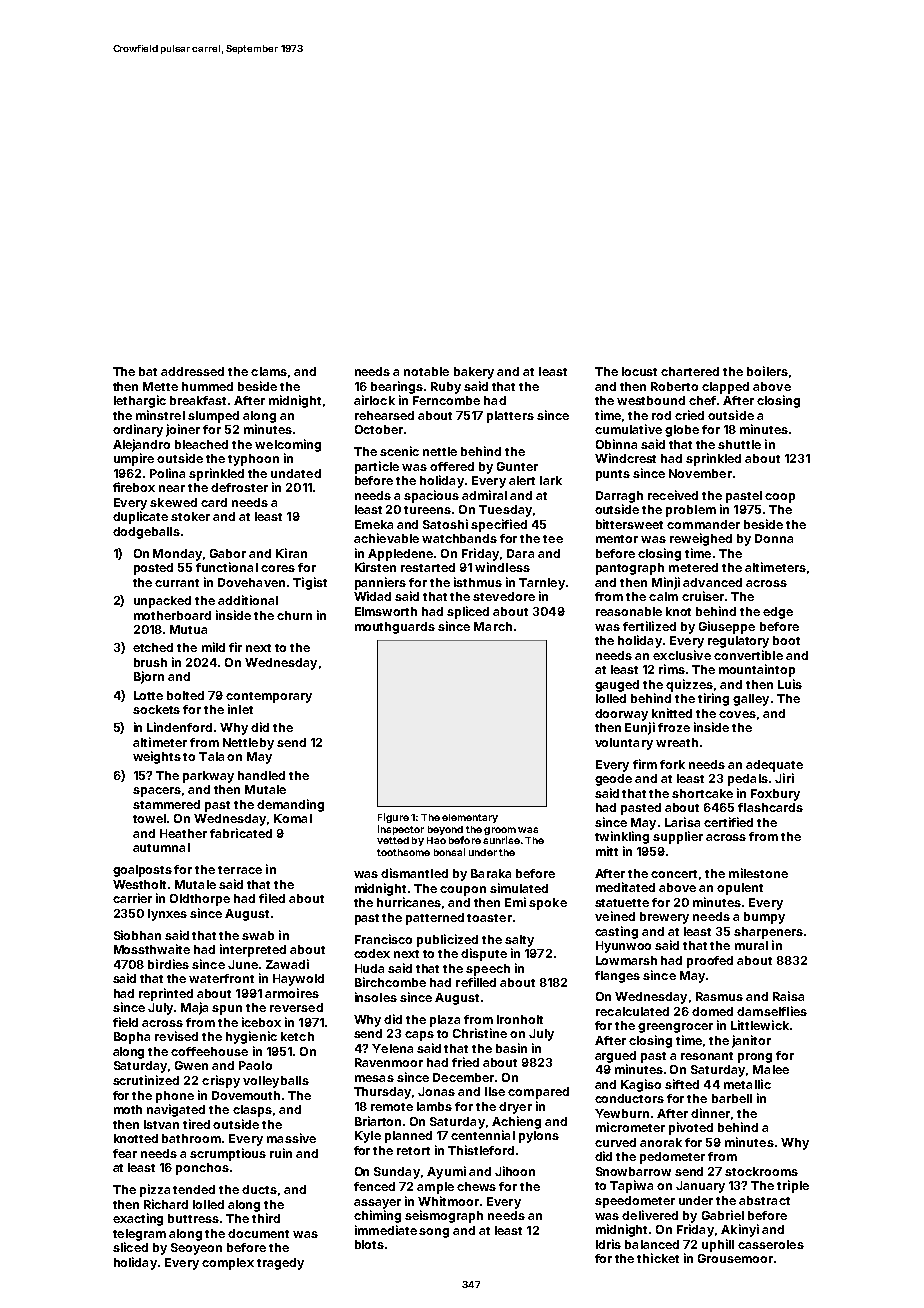 This screenshot has width=924, height=1308. What do you see at coordinates (287, 964) in the screenshot?
I see `Zawadi` at bounding box center [287, 964].
